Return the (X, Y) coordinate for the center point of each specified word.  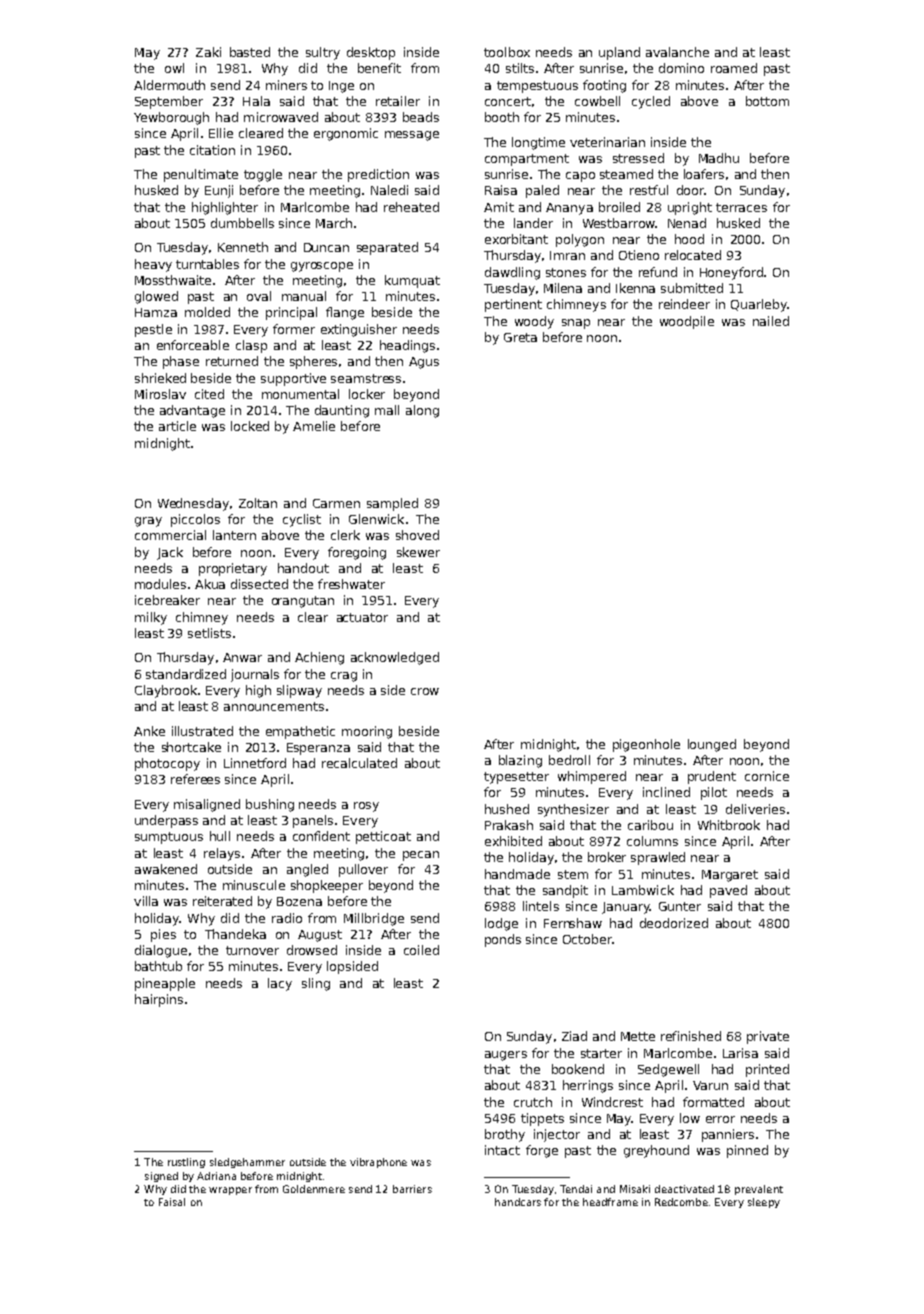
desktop (371, 53)
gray (148, 522)
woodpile (687, 322)
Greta (520, 337)
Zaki (208, 52)
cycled (651, 102)
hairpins (159, 1000)
